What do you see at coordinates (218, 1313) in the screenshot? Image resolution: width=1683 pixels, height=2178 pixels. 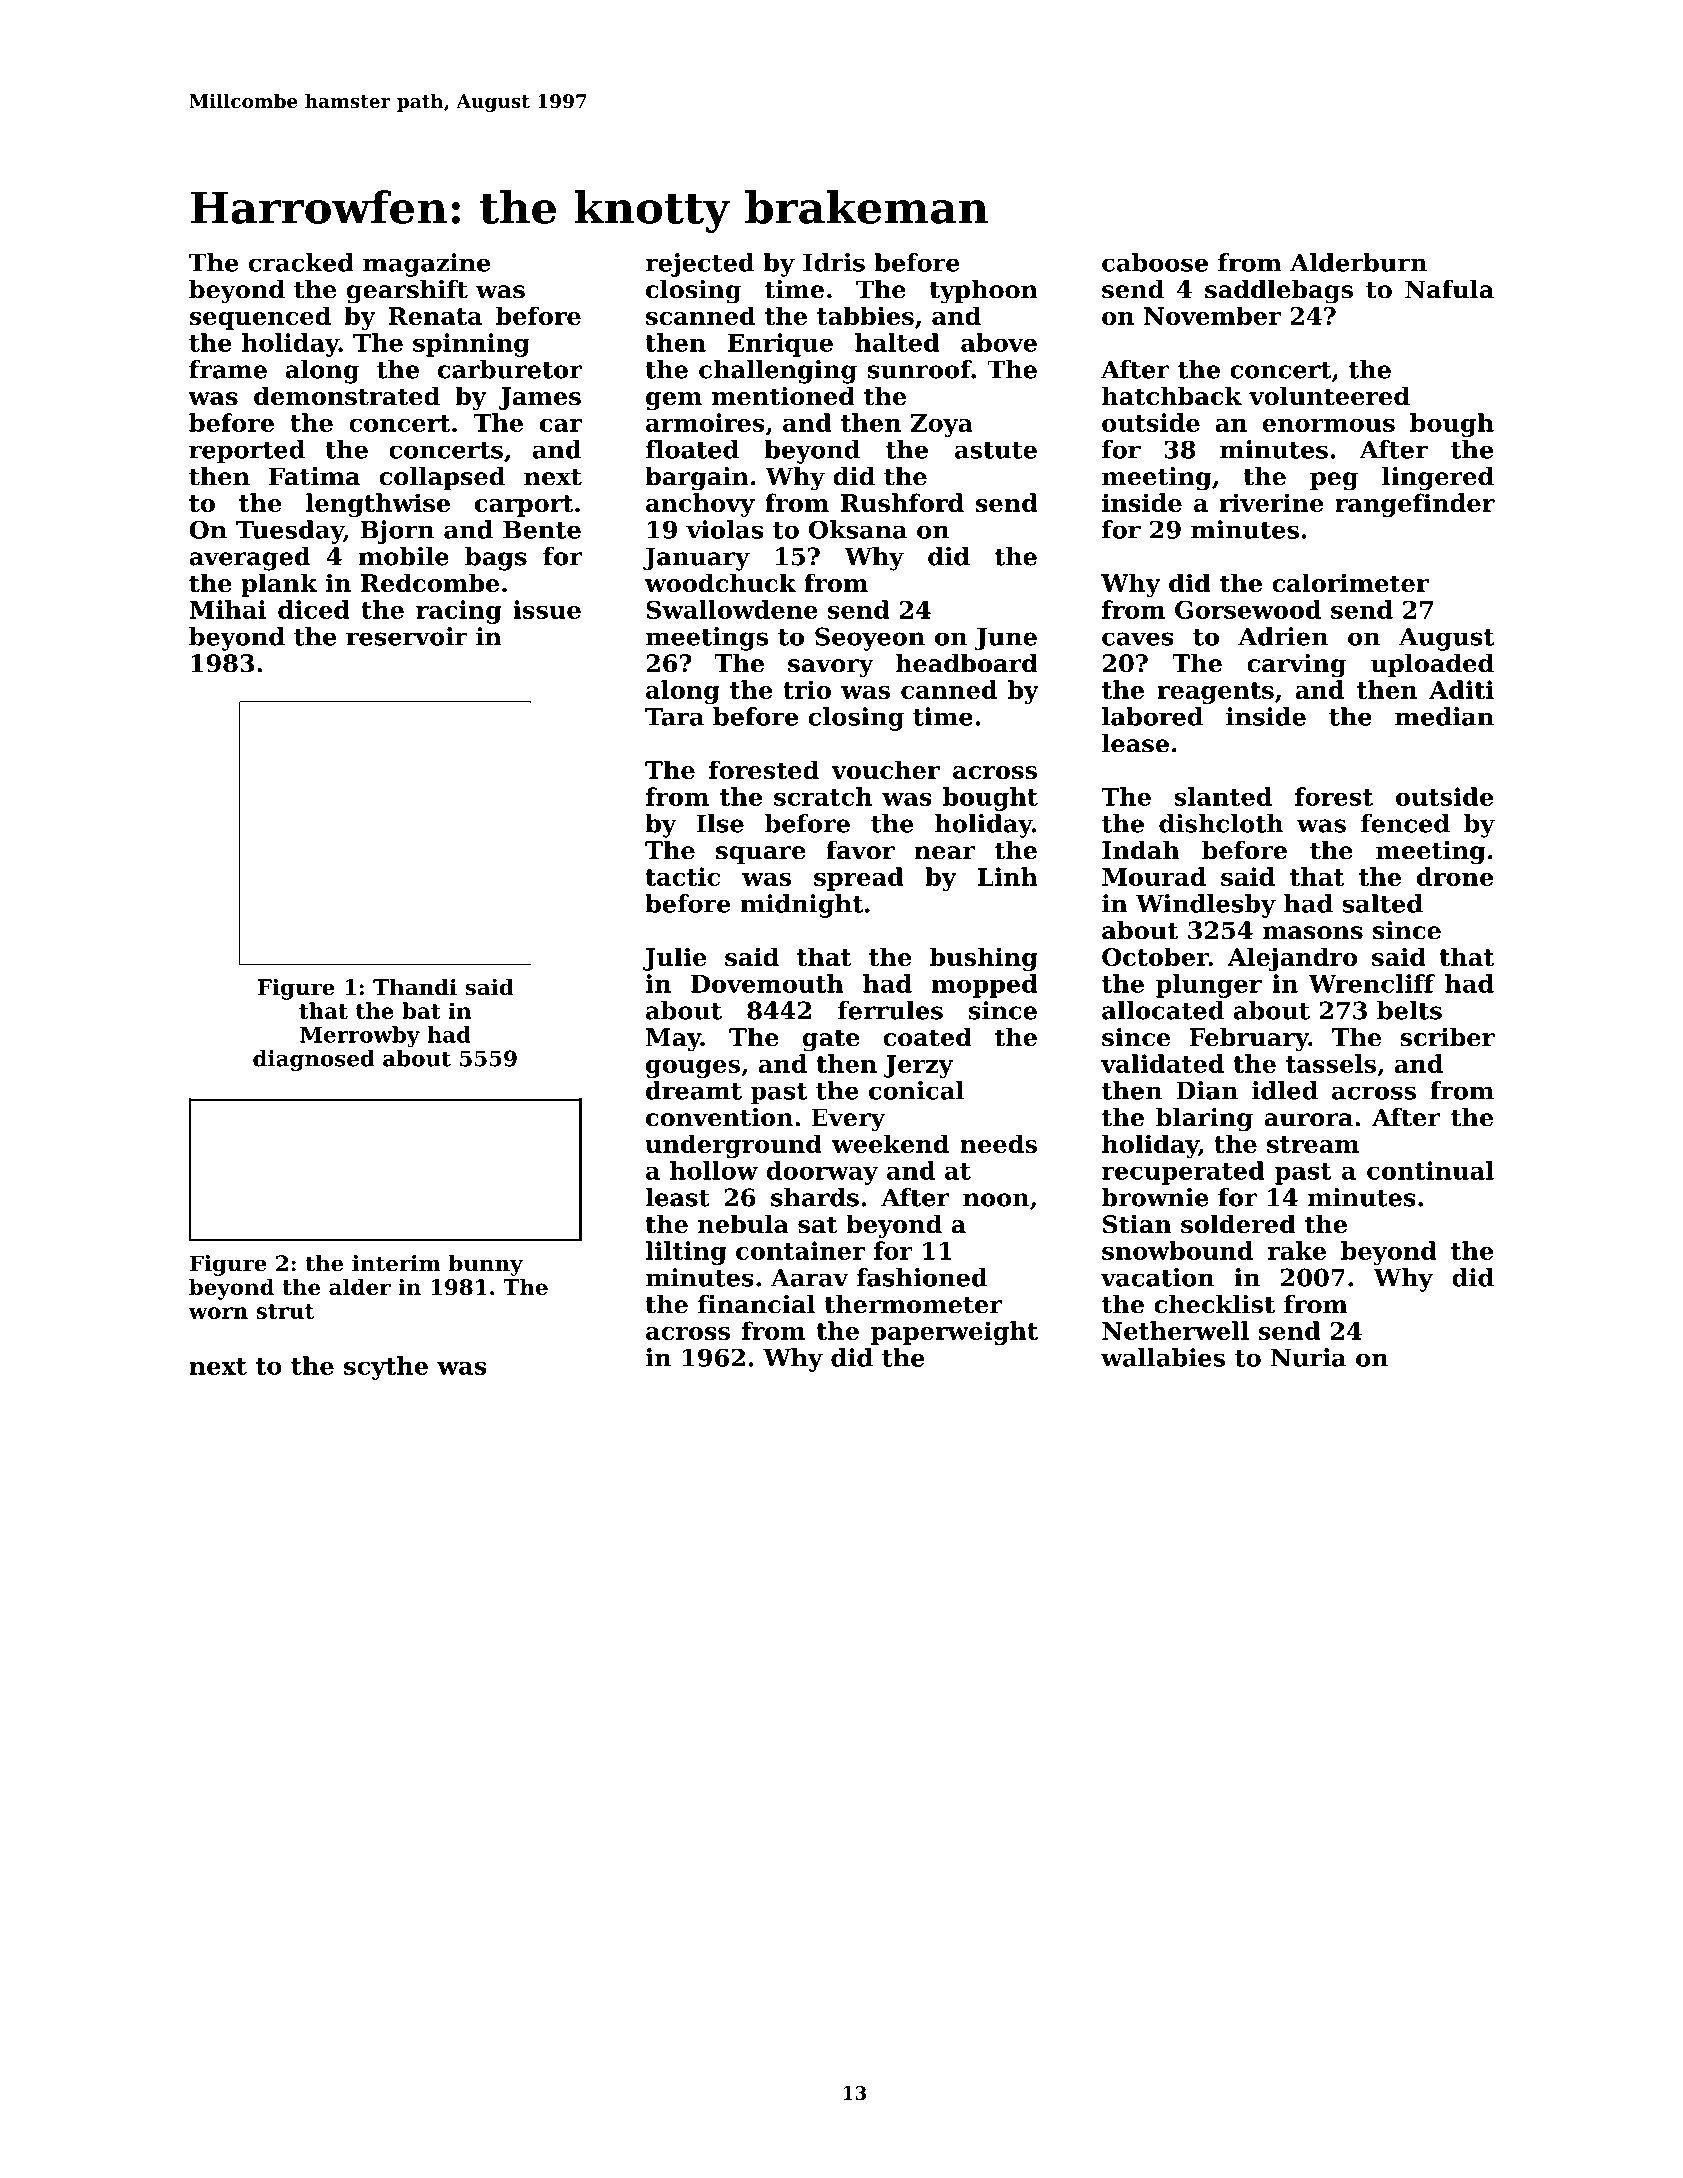 I see `worn` at bounding box center [218, 1313].
